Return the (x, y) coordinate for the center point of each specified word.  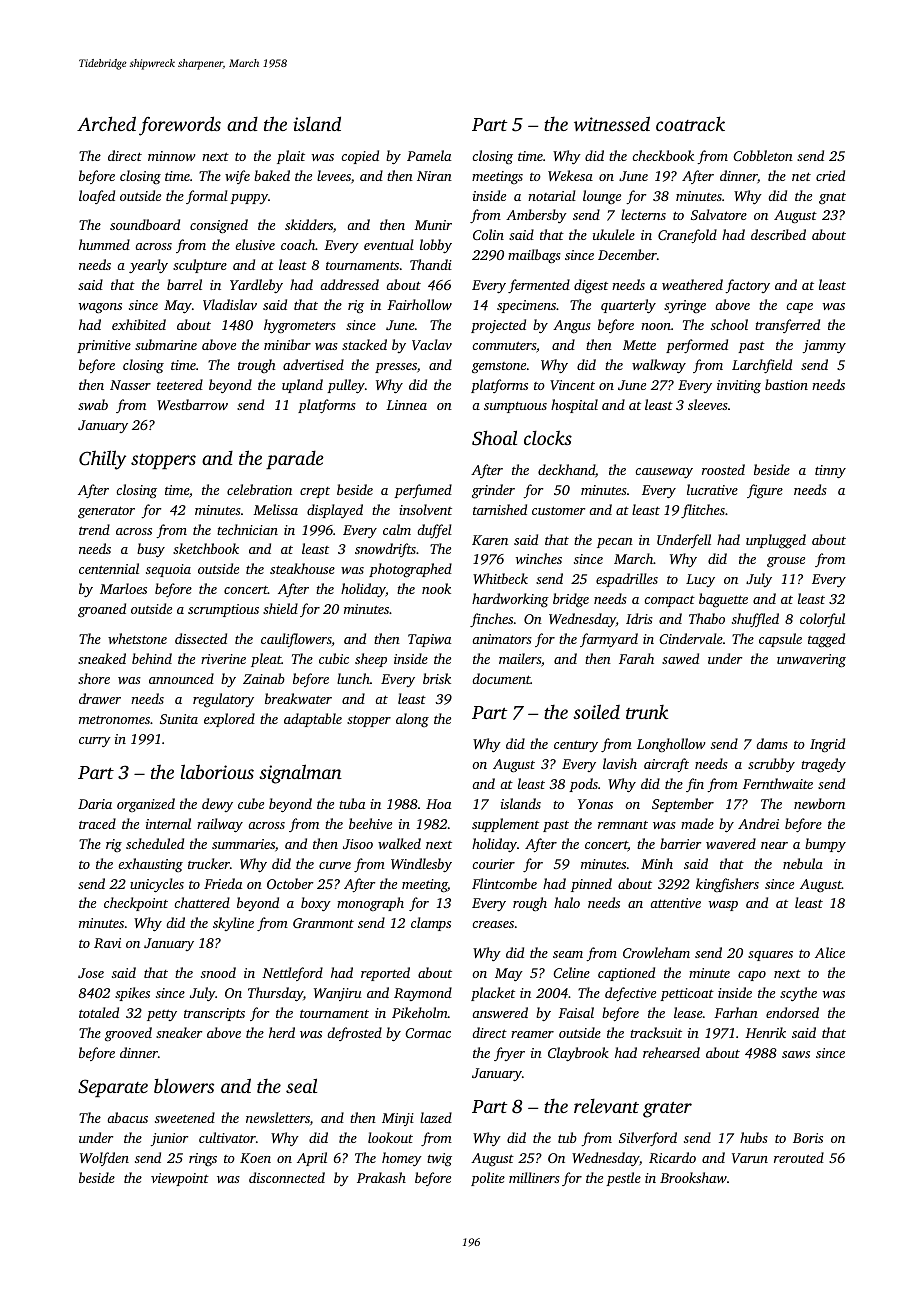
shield (280, 608)
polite (488, 1179)
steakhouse (302, 568)
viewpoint (180, 1179)
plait (291, 157)
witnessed (612, 123)
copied (360, 157)
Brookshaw (693, 1177)
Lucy (700, 580)
